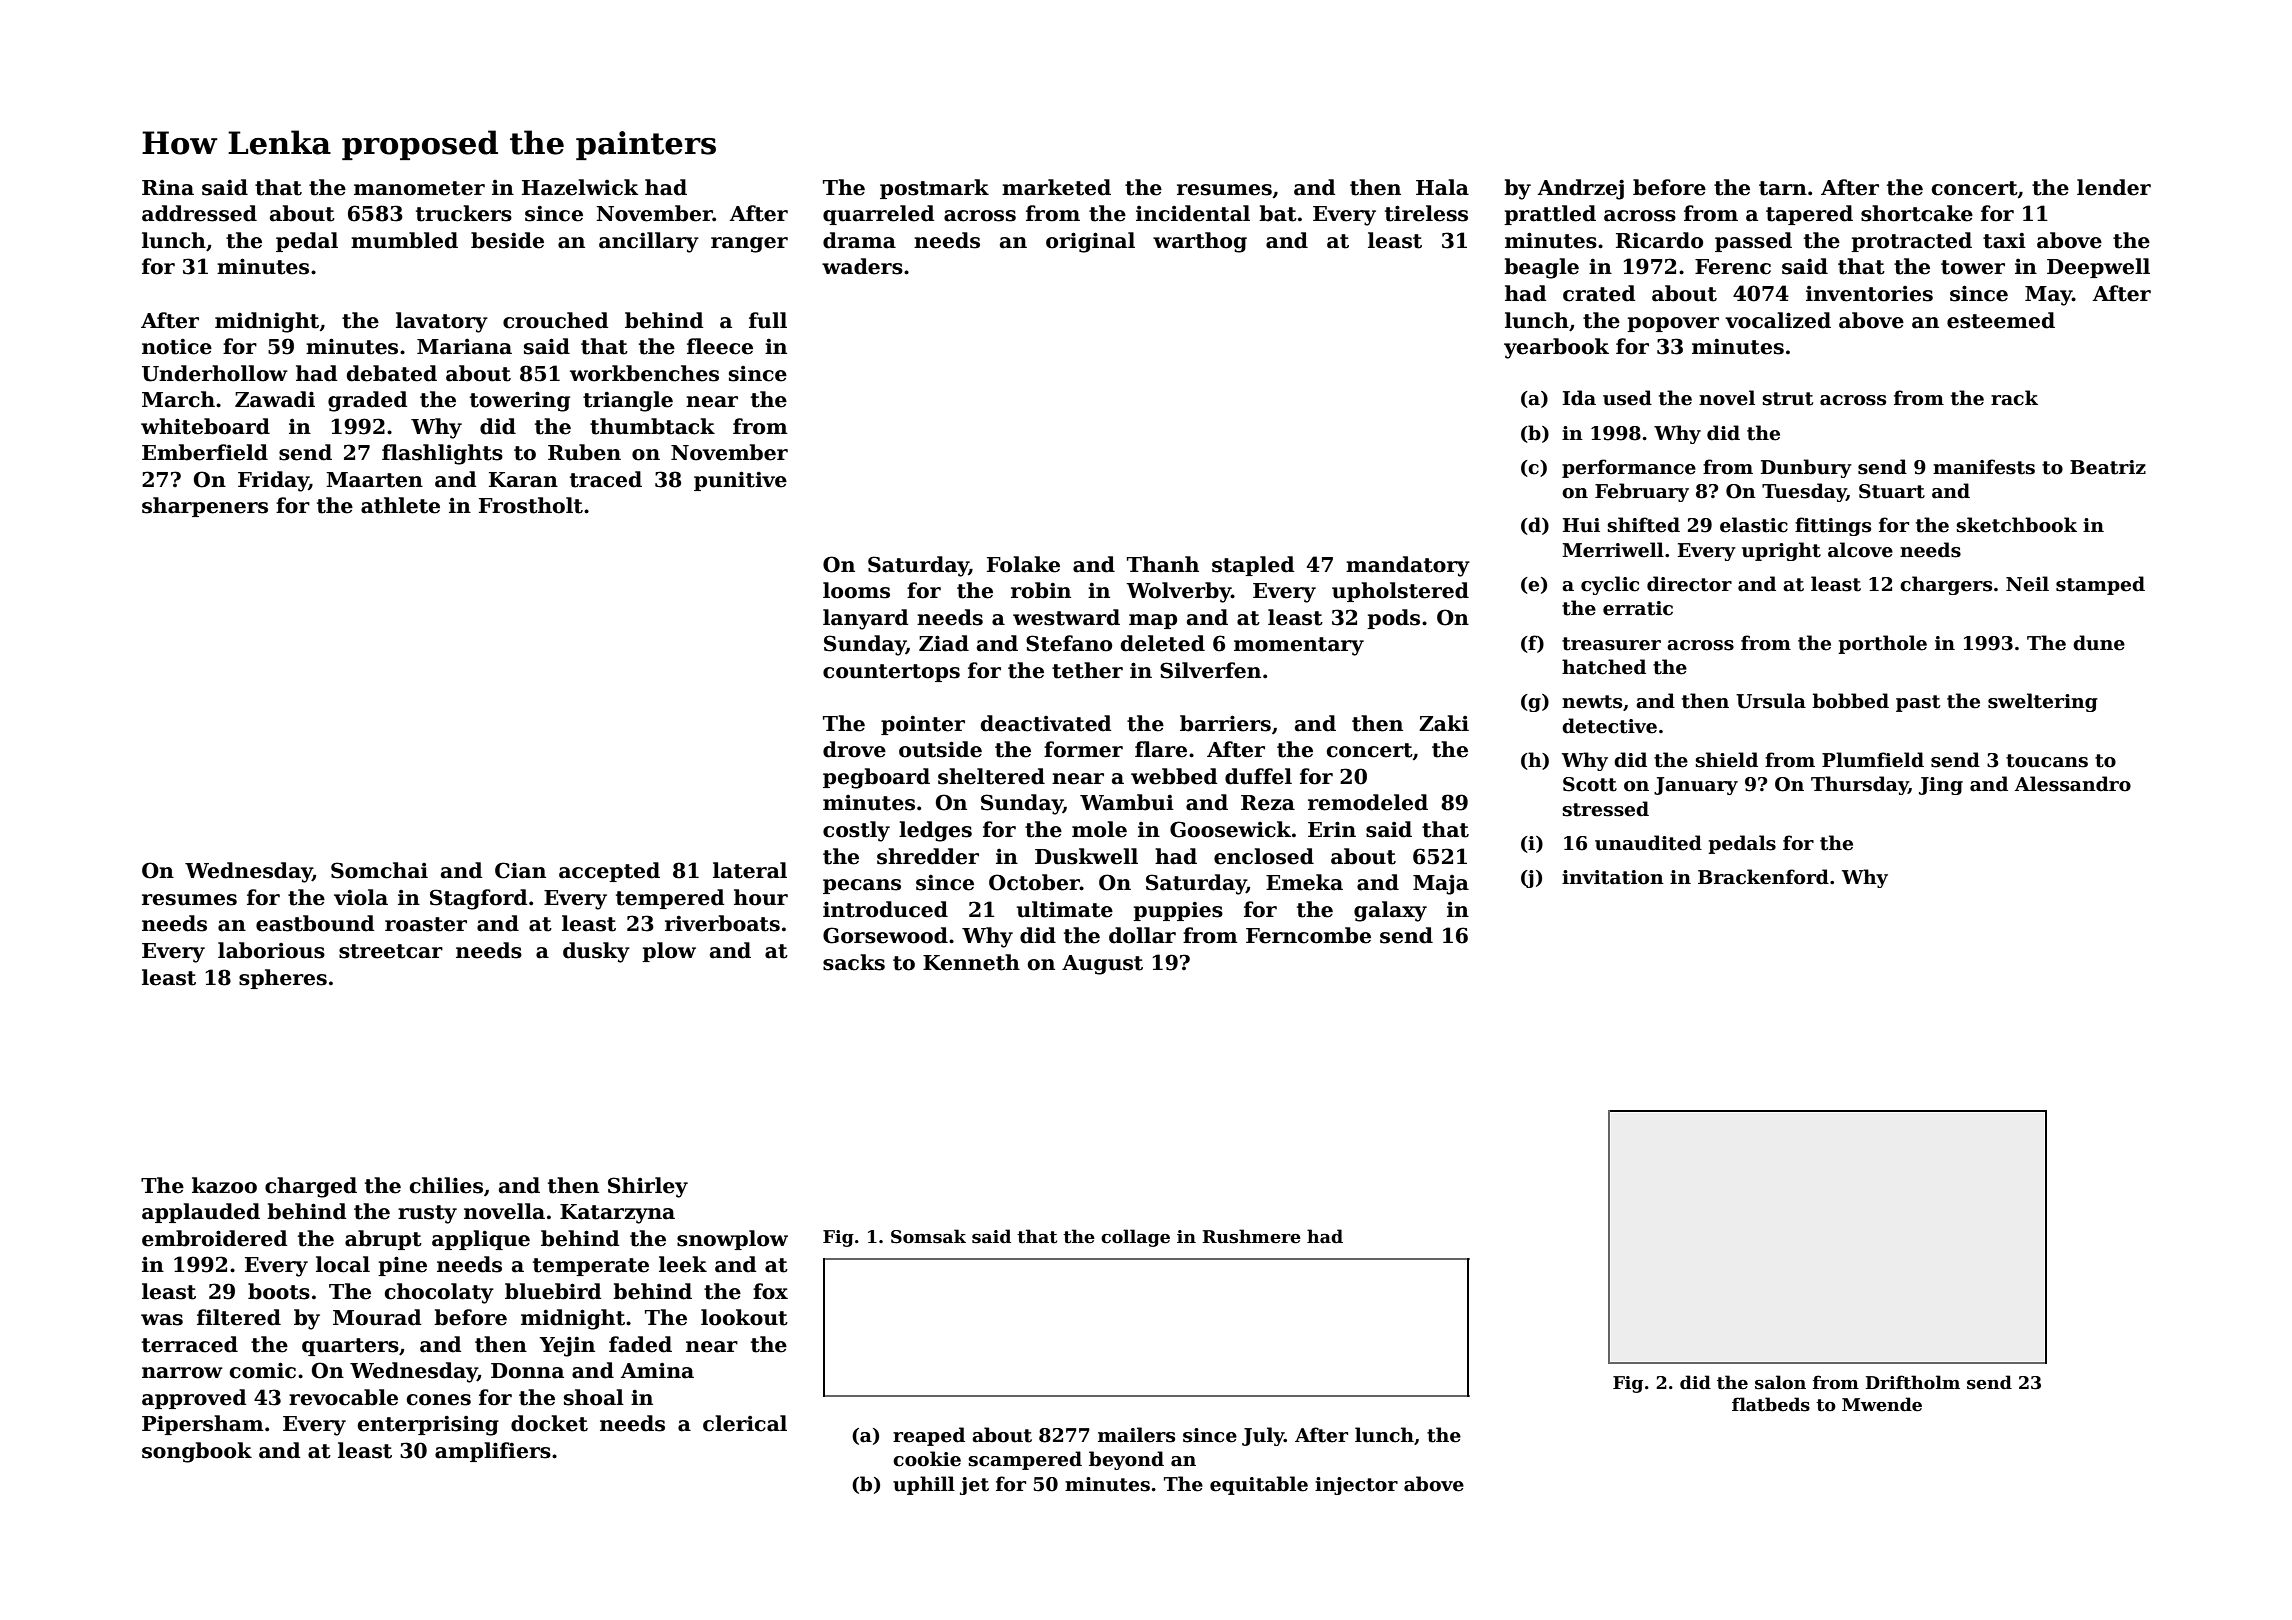 Image resolution: width=2292 pixels, height=1620 pixels. Describe the element at coordinates (1193, 213) in the image. I see `incidental` at that location.
